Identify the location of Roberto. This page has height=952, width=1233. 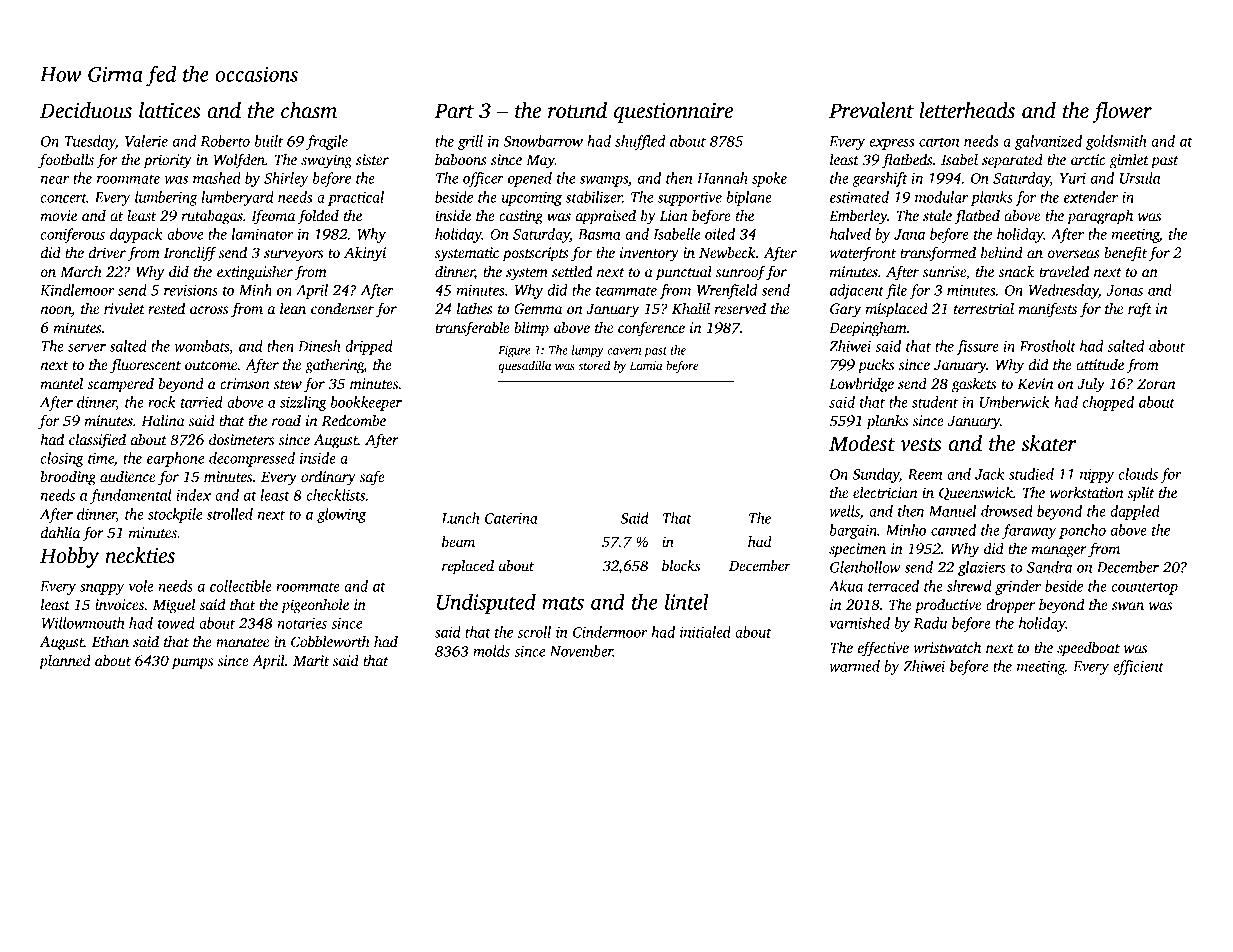
(225, 141).
